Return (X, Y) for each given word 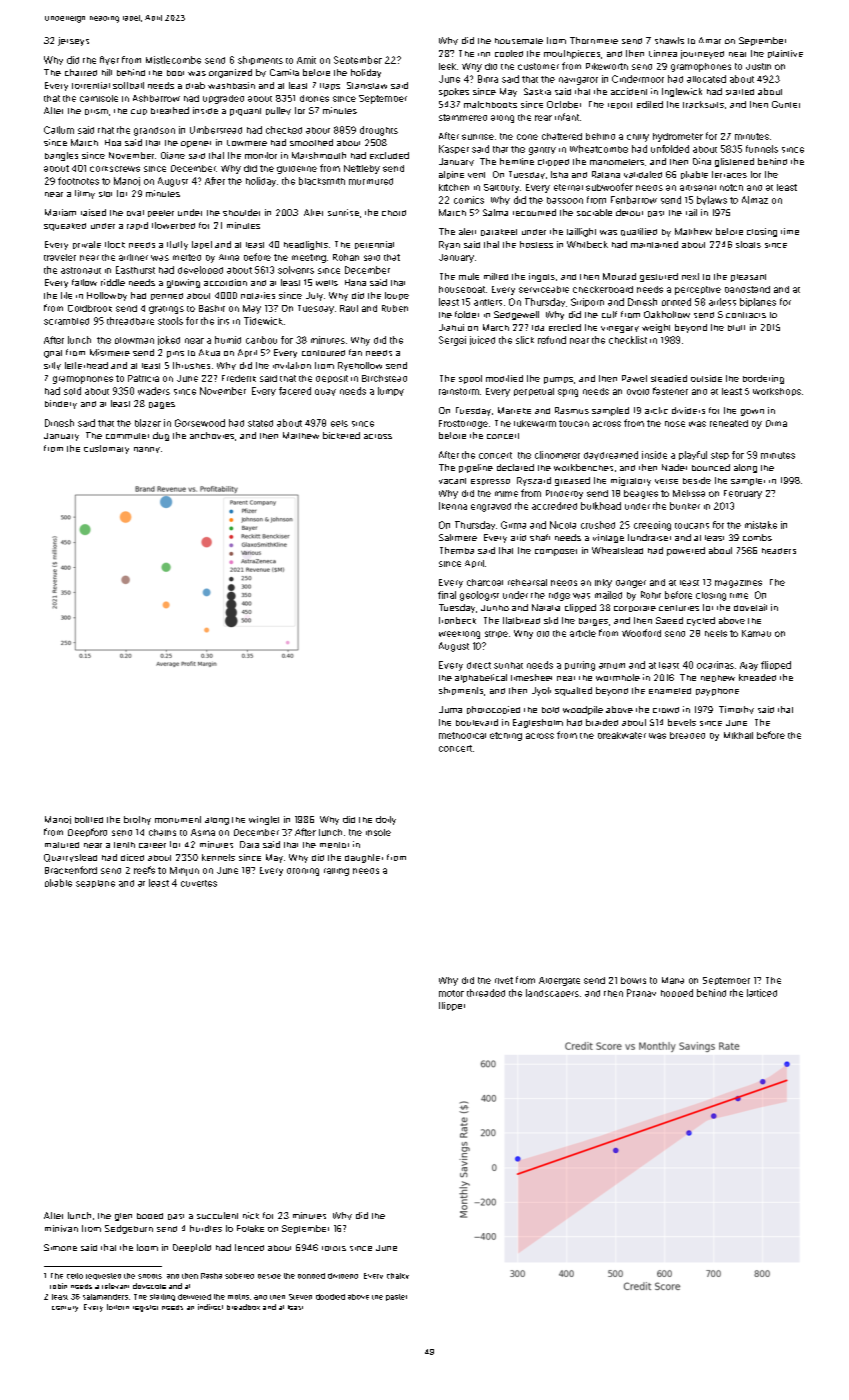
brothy (137, 820)
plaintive (785, 54)
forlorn (118, 1307)
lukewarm (535, 423)
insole (378, 832)
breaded (687, 735)
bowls (633, 980)
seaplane (95, 884)
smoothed (311, 142)
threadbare (130, 321)
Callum (59, 130)
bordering (763, 379)
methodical (462, 735)
